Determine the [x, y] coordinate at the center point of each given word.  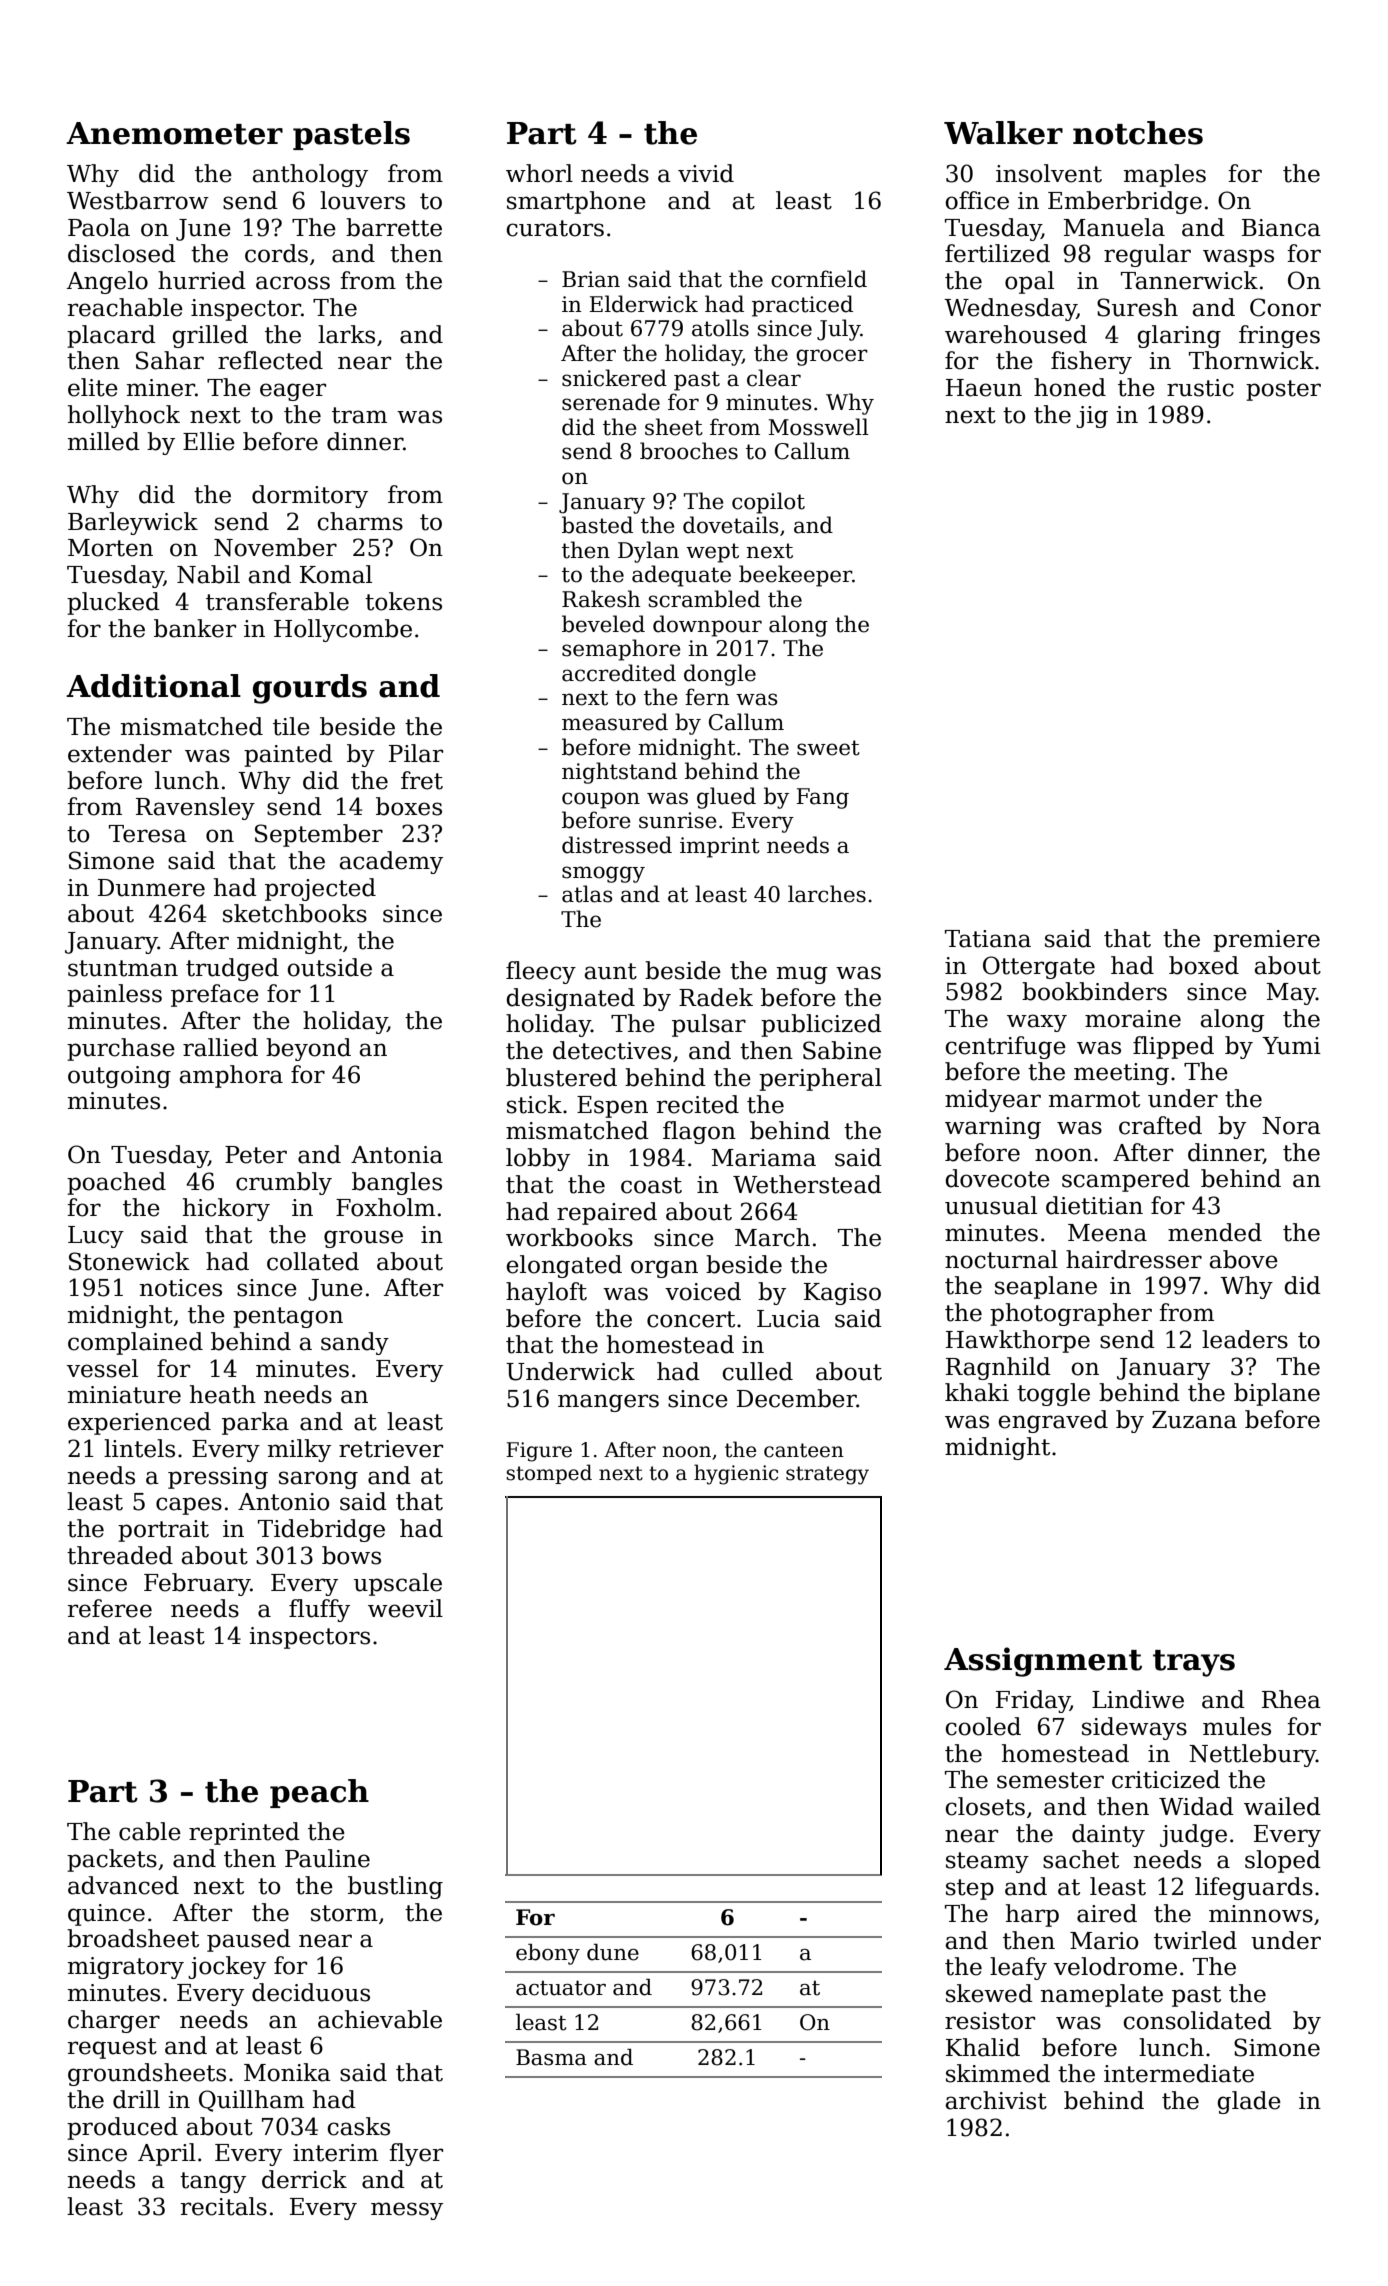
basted [597, 525]
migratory [125, 1968]
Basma [551, 2057]
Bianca [1281, 228]
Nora [1291, 1126]
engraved [1053, 1421]
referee [109, 1608]
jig [1092, 417]
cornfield [819, 279]
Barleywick [133, 523]
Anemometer [174, 133]
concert [691, 1319]
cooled [983, 1726]
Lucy [96, 1237]
